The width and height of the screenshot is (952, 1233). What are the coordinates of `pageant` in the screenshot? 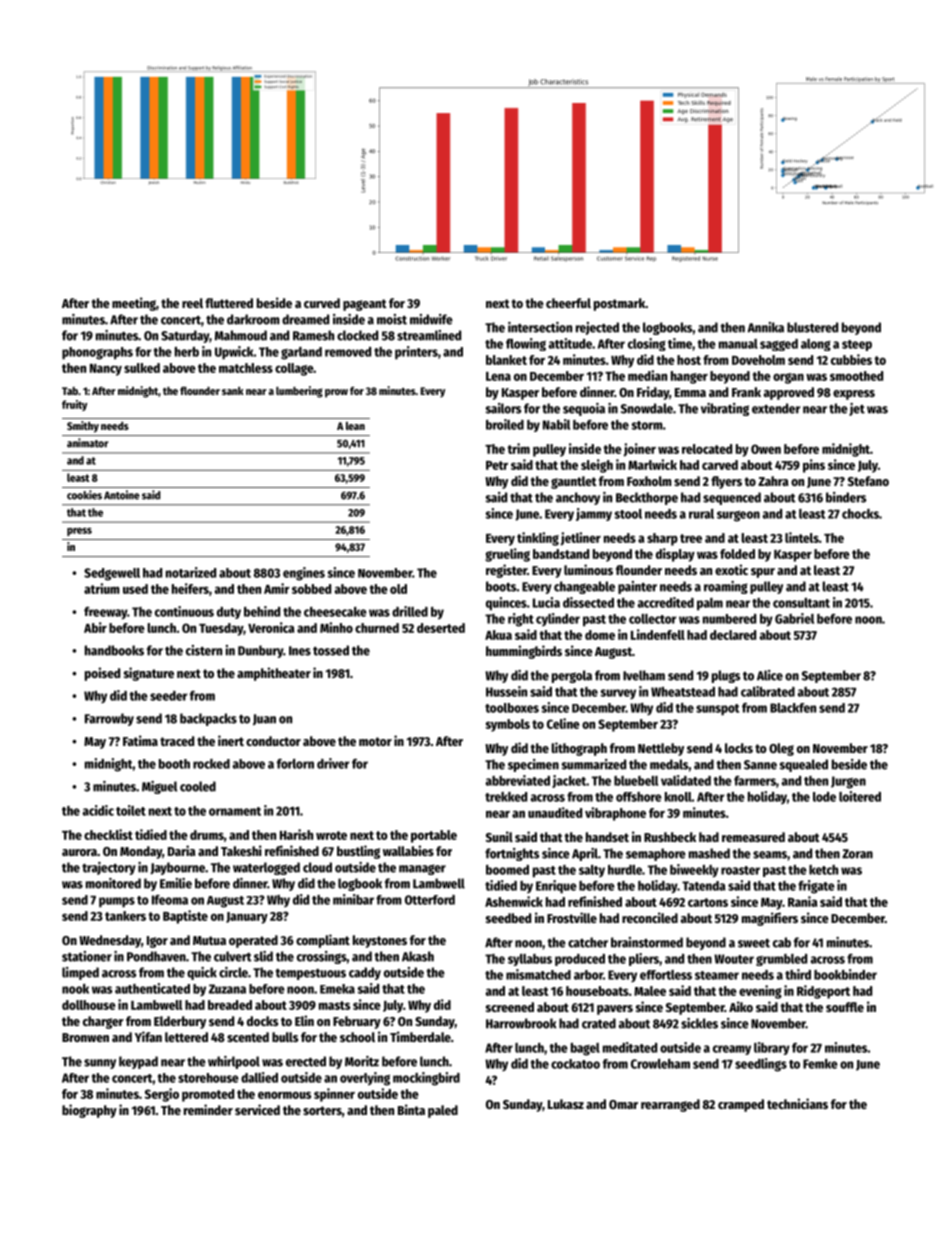 It's located at (365, 305).
